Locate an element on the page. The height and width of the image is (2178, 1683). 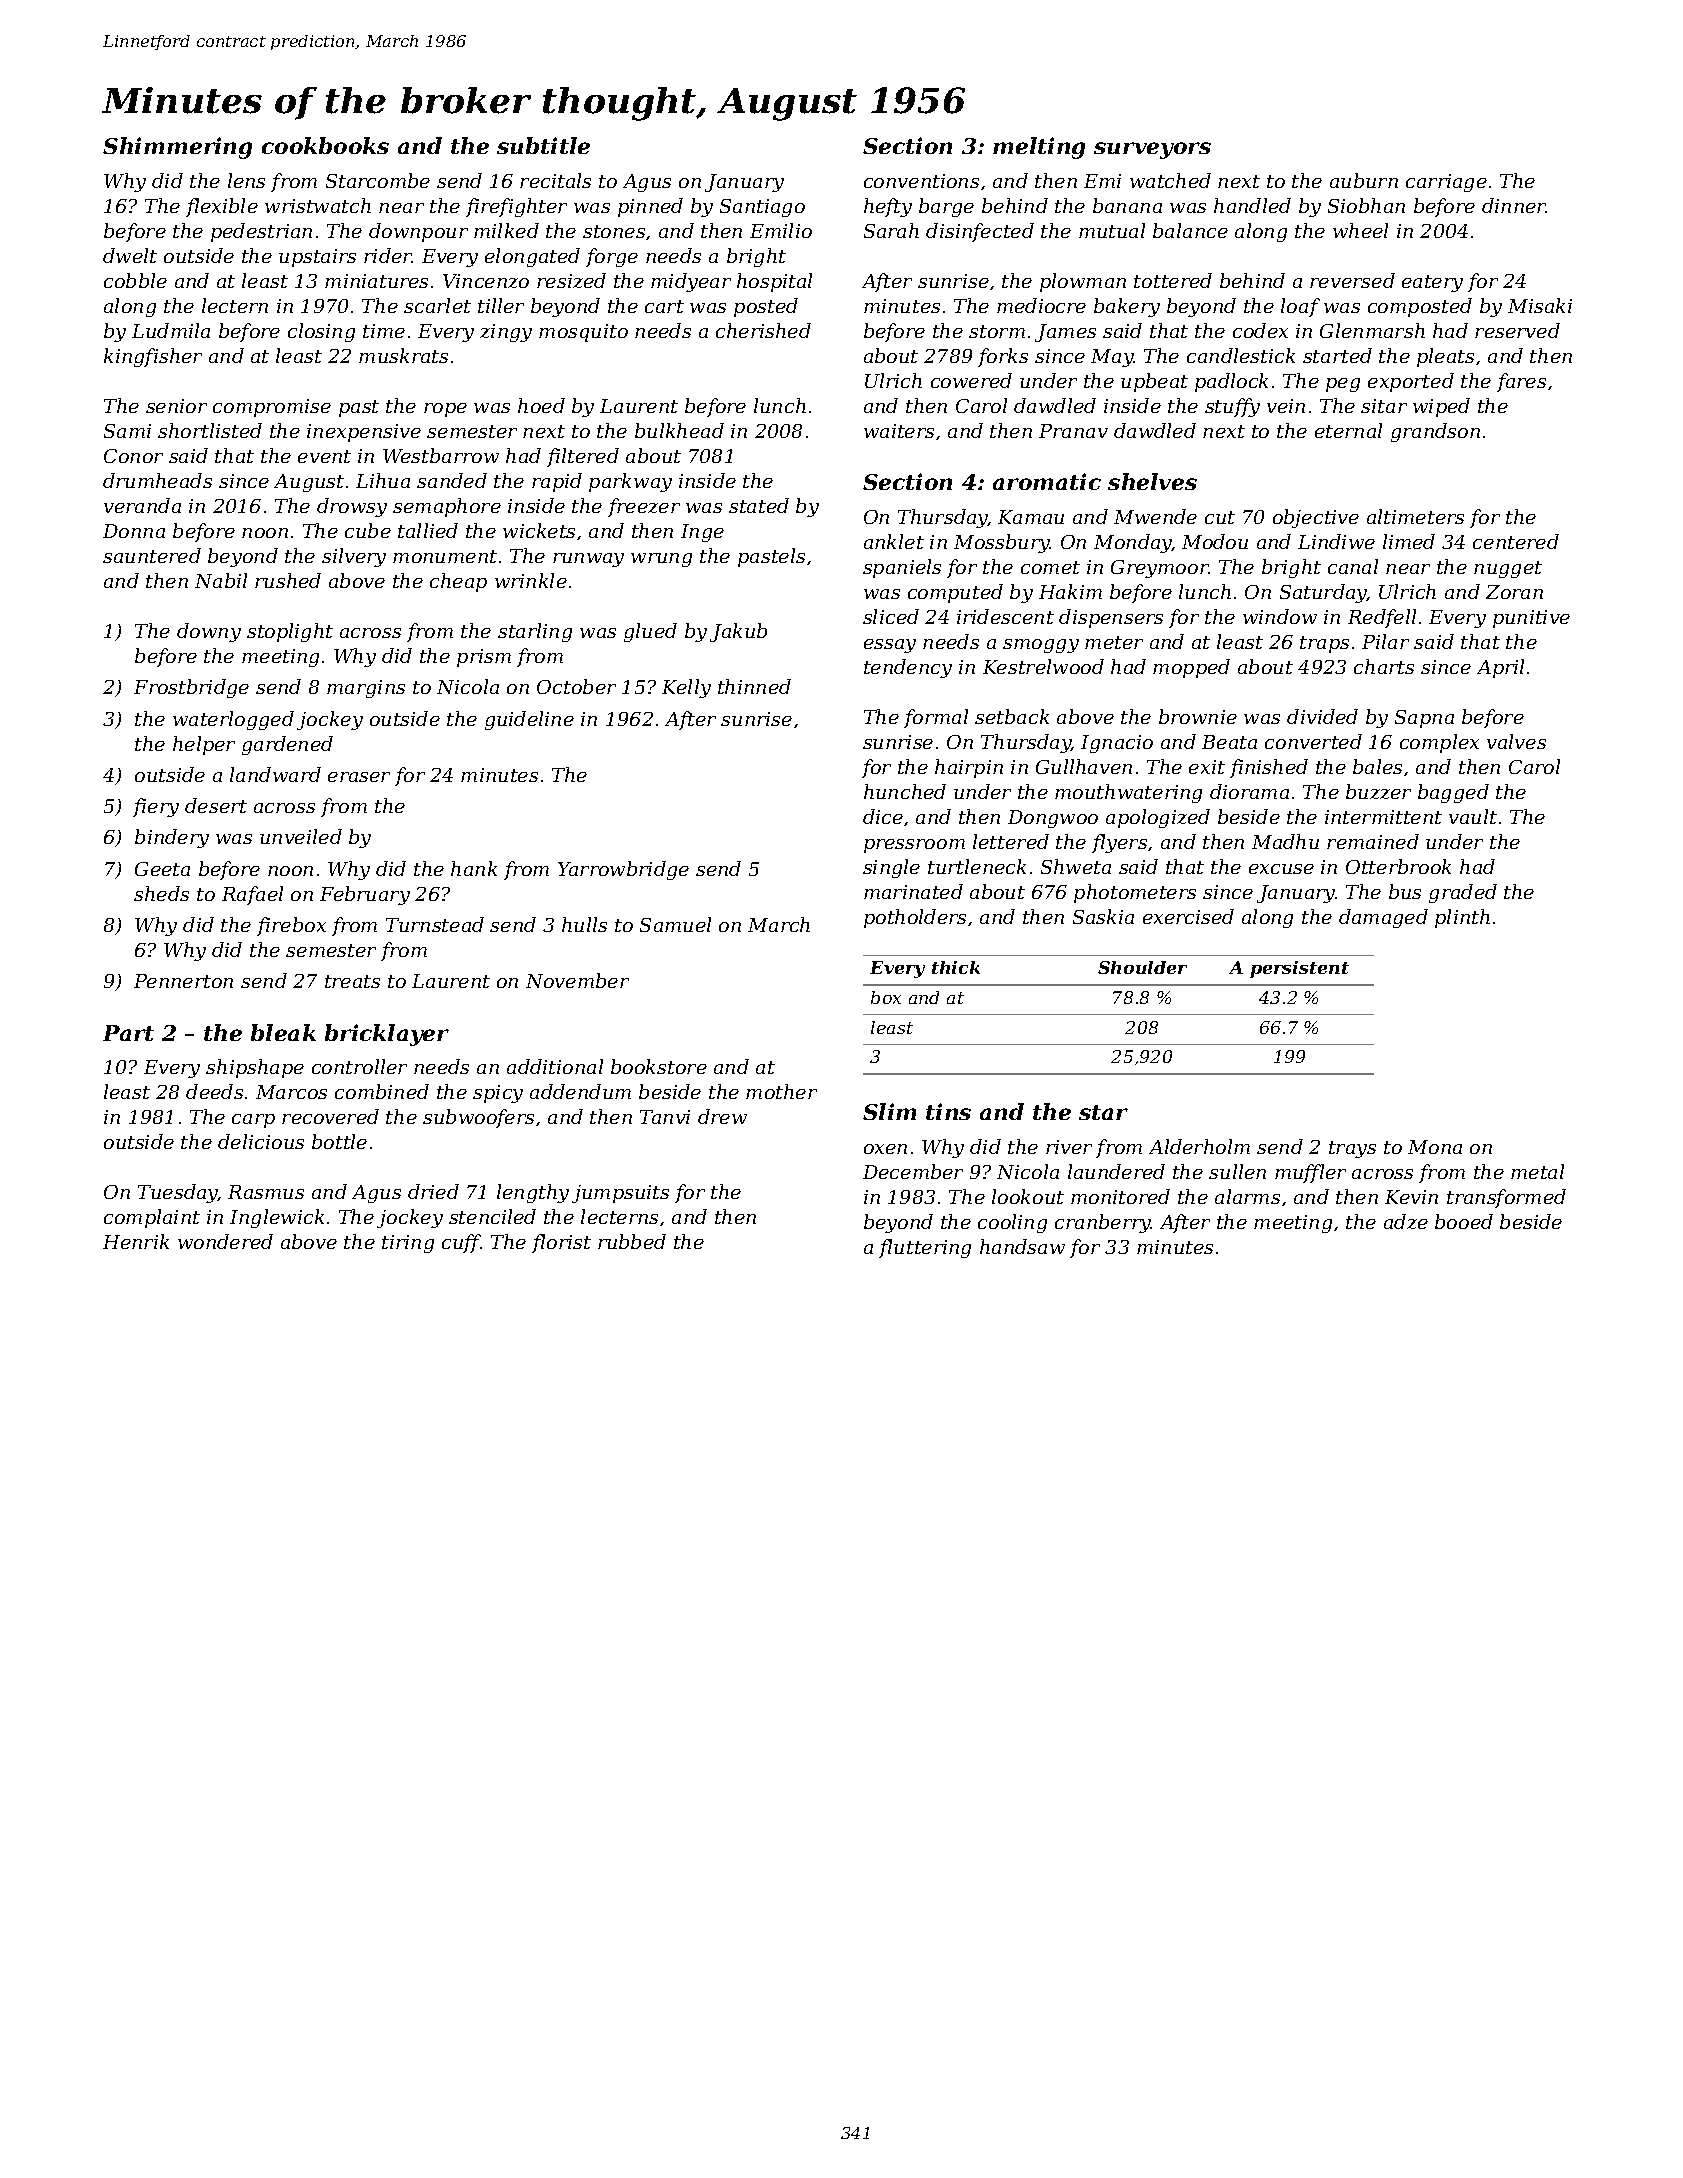
adze is located at coordinates (1406, 1221).
